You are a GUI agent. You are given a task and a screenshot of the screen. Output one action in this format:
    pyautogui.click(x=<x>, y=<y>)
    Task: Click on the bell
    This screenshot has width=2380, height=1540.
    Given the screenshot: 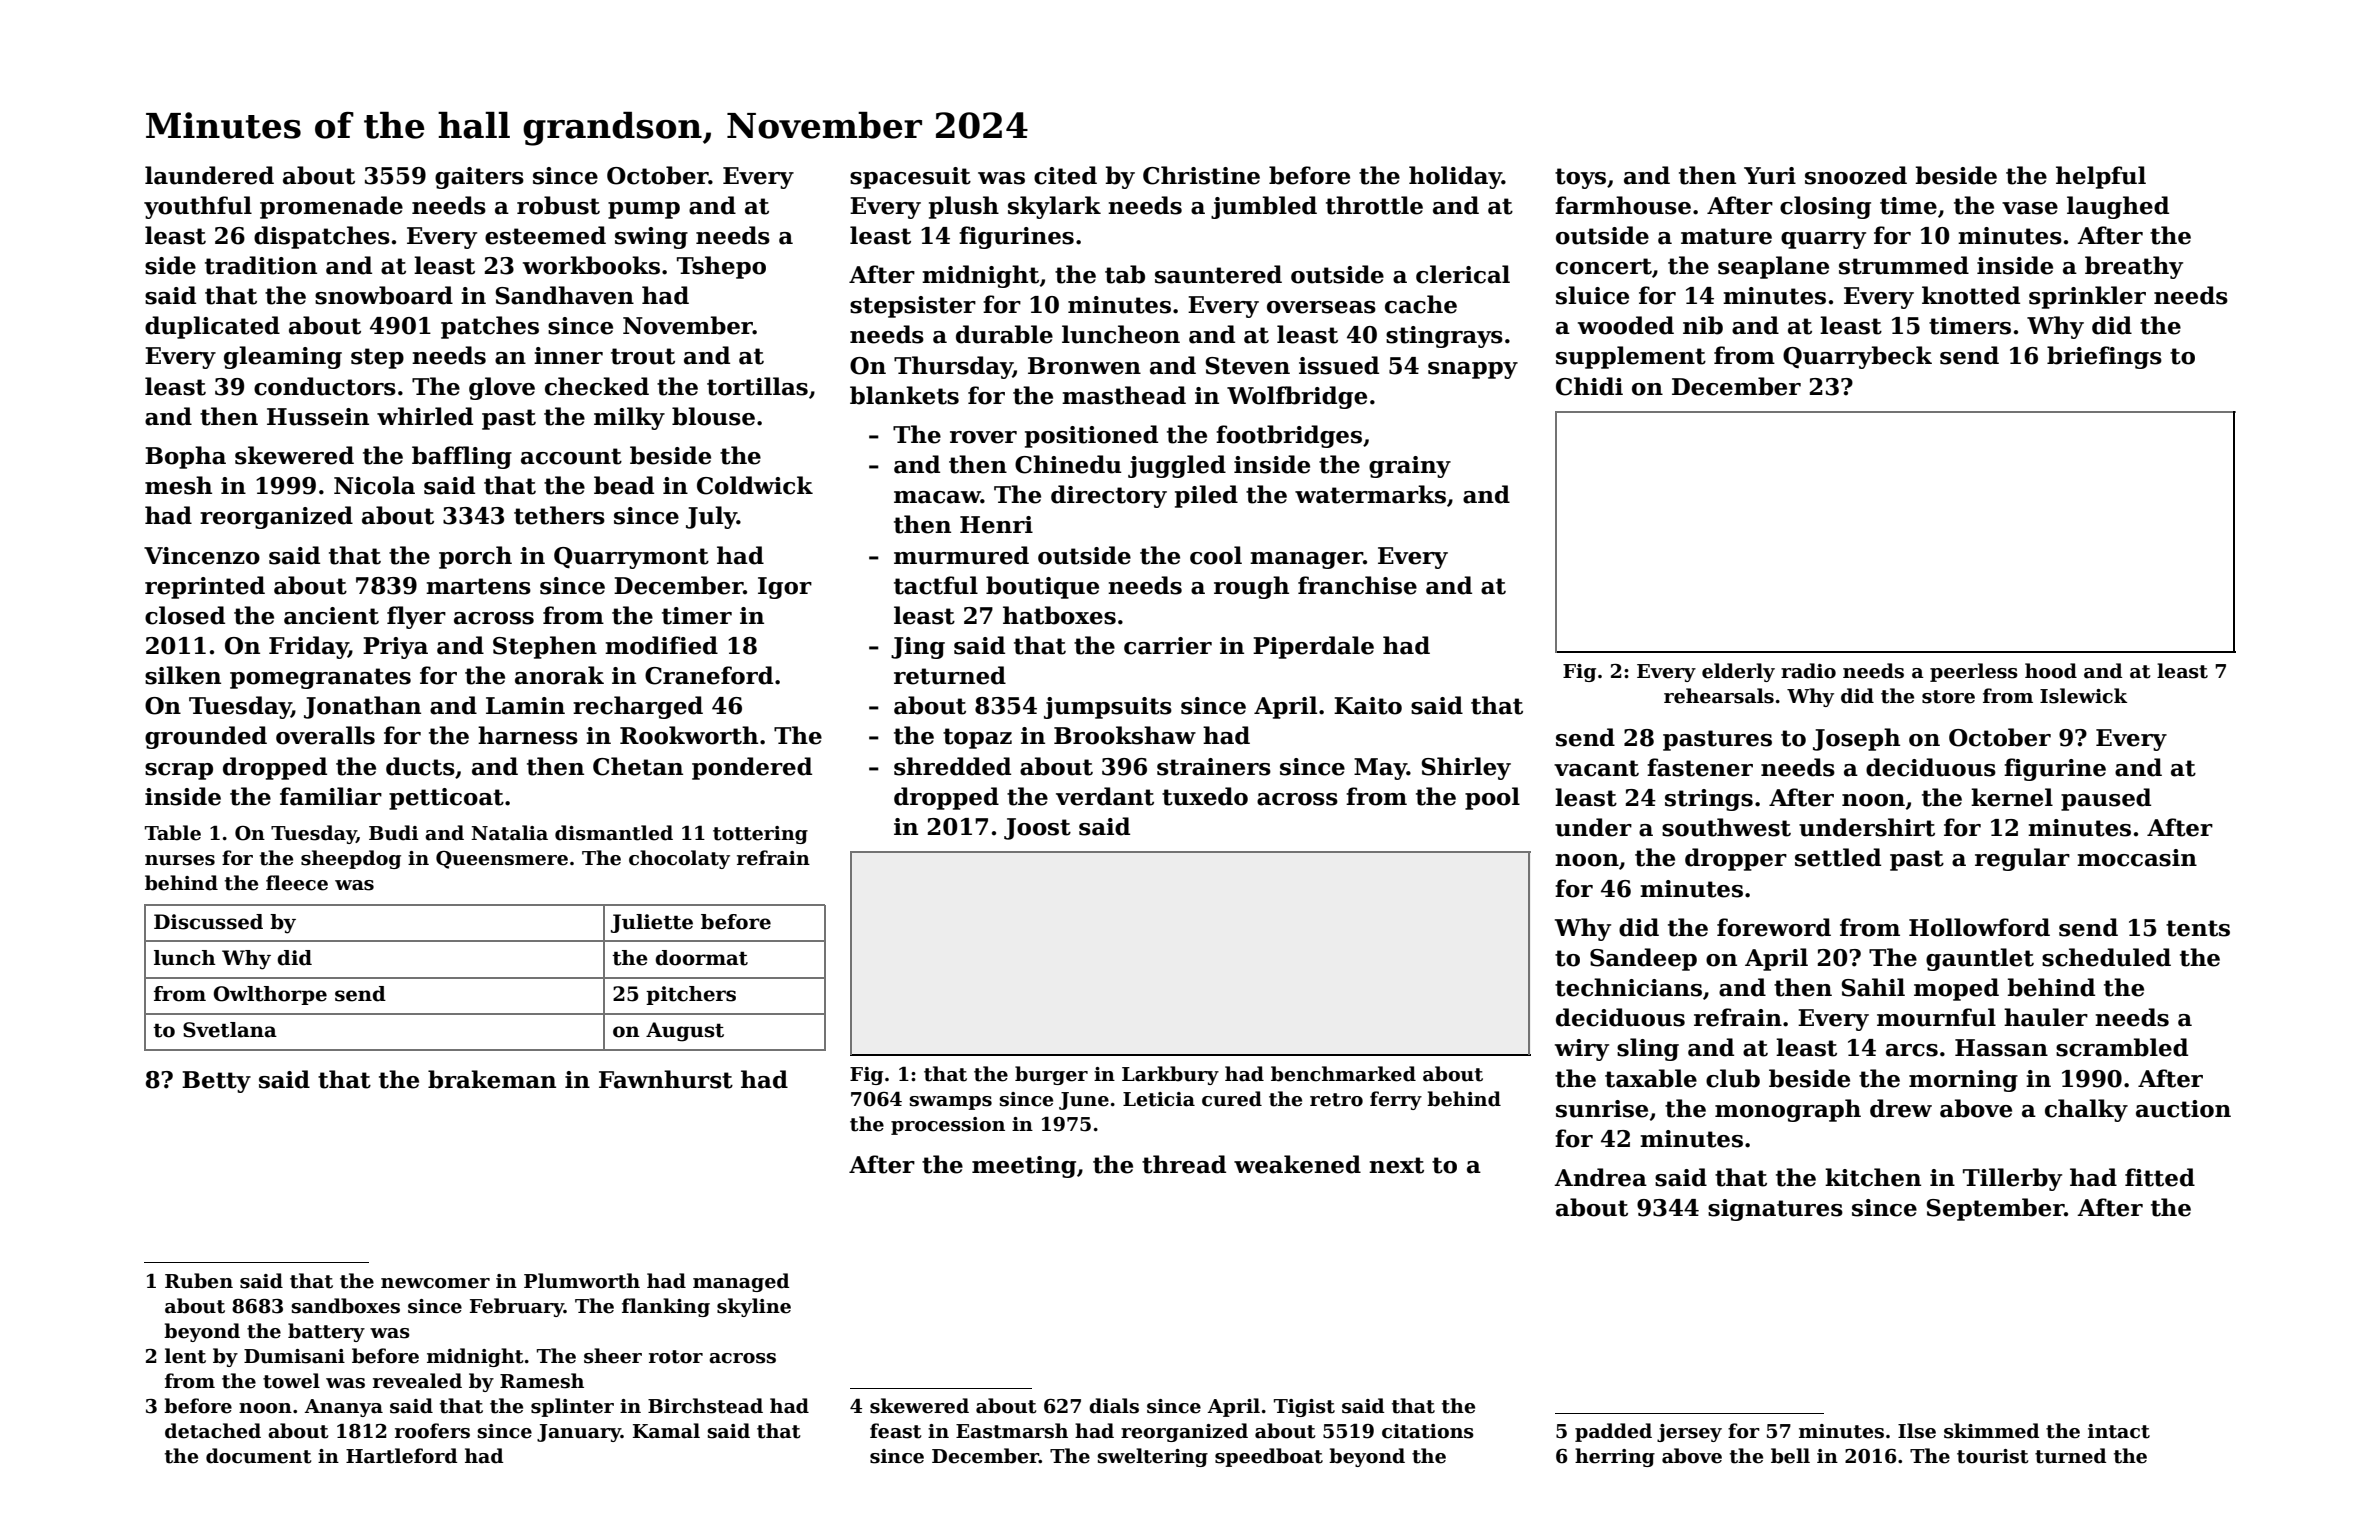 What is the action you would take?
    pyautogui.click(x=1790, y=1456)
